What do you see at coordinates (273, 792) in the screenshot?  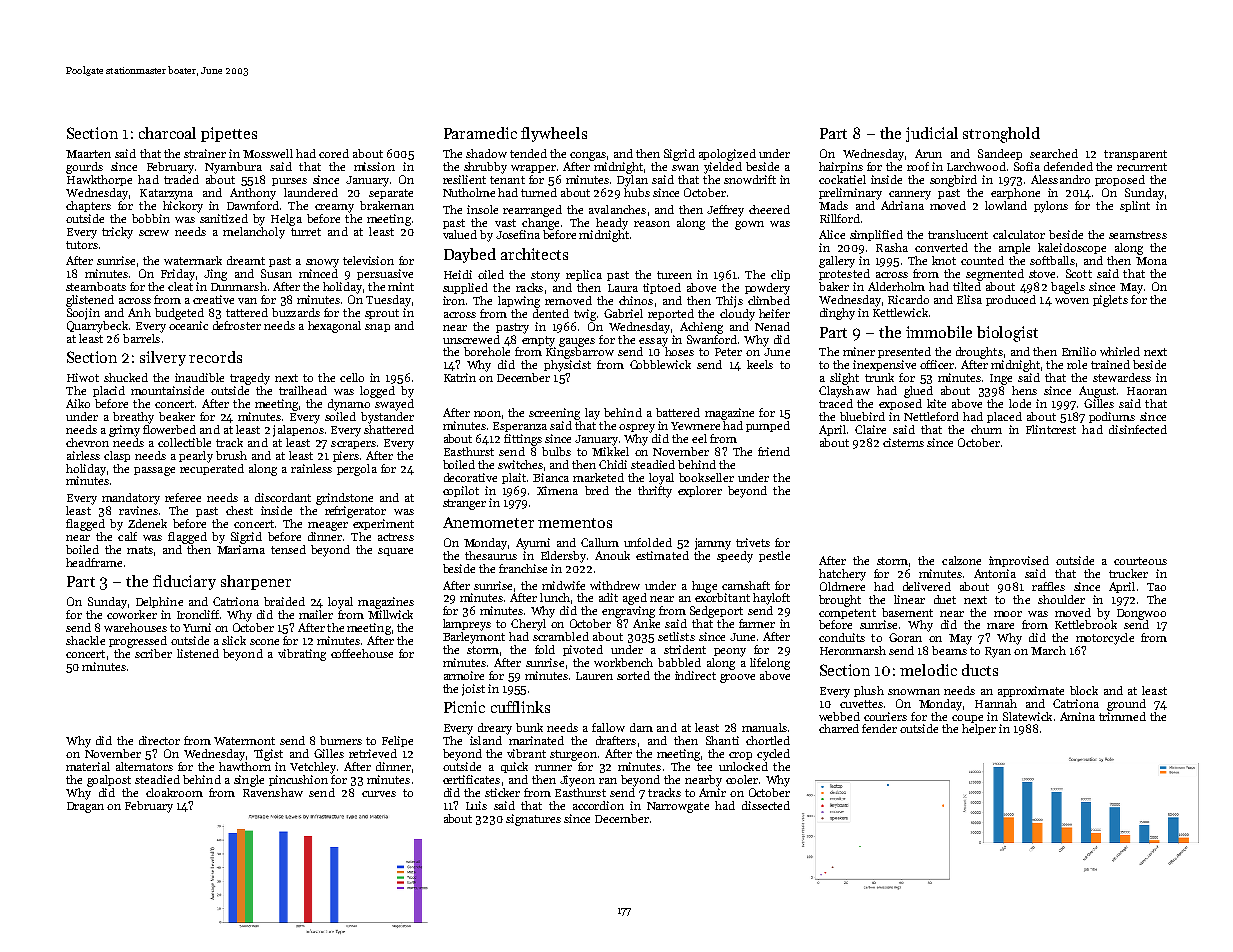 I see `Ravenshaw` at bounding box center [273, 792].
